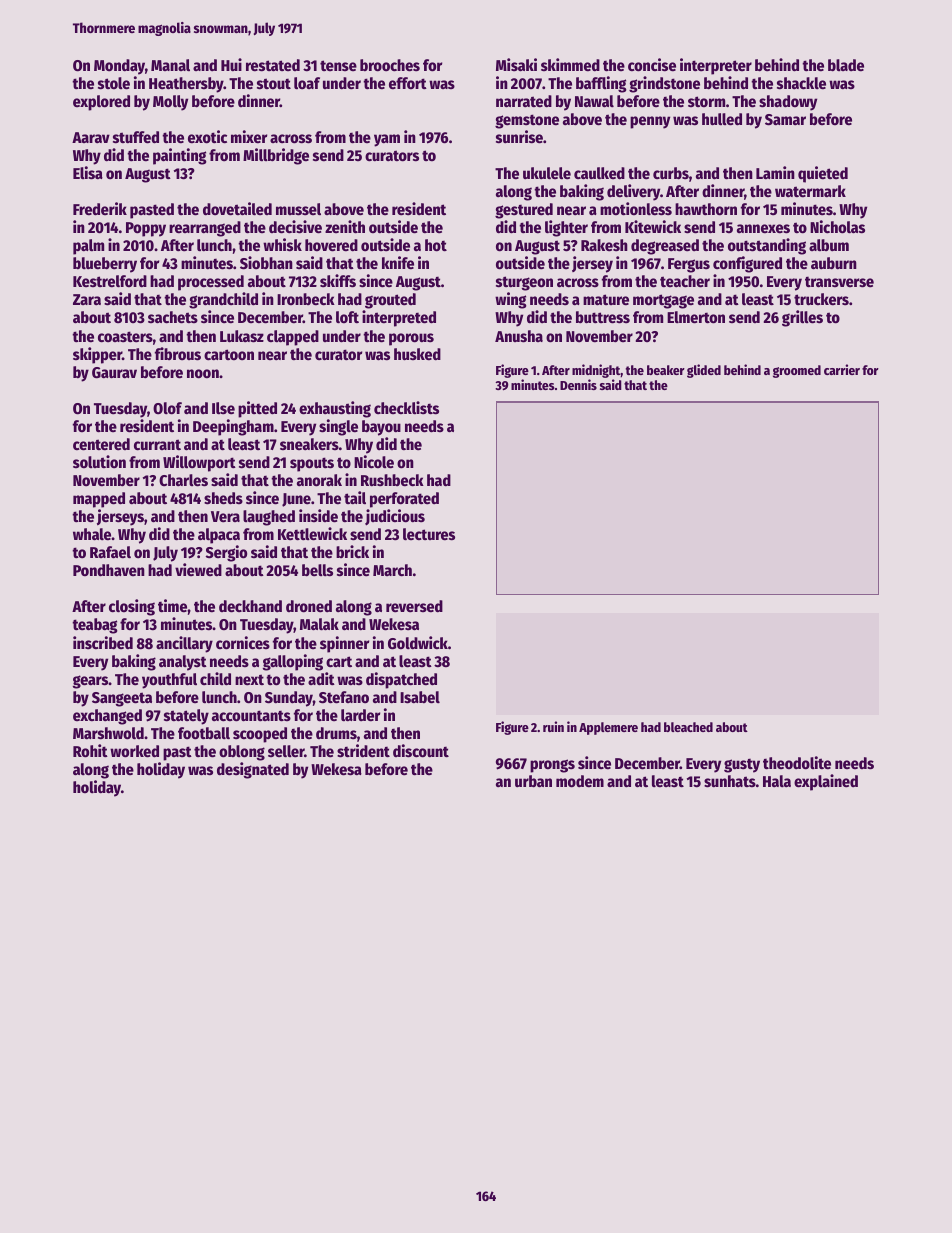  What do you see at coordinates (524, 101) in the page?
I see `narrated` at bounding box center [524, 101].
